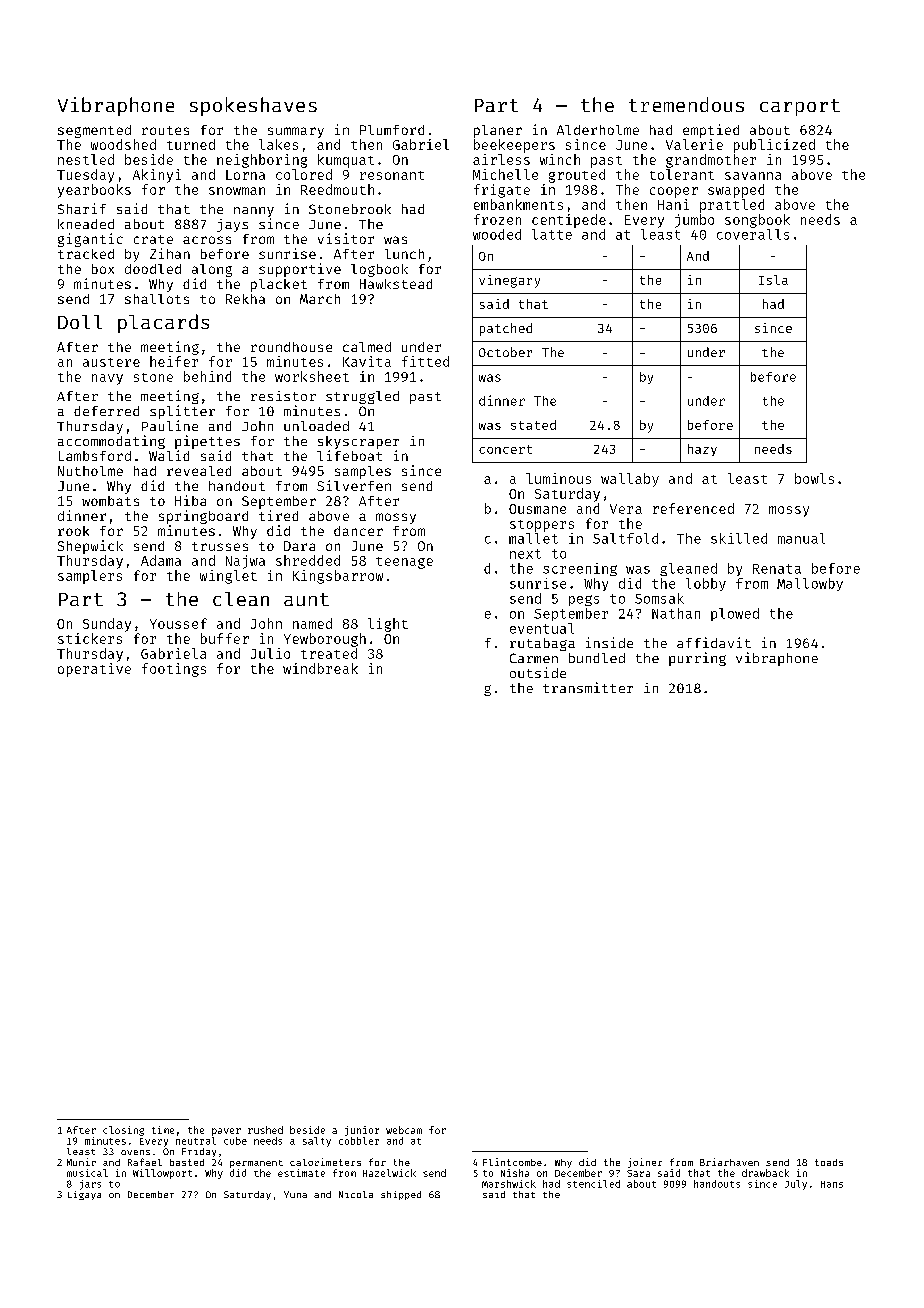 The height and width of the page is (1308, 924). I want to click on Flintcombe, so click(512, 1162).
